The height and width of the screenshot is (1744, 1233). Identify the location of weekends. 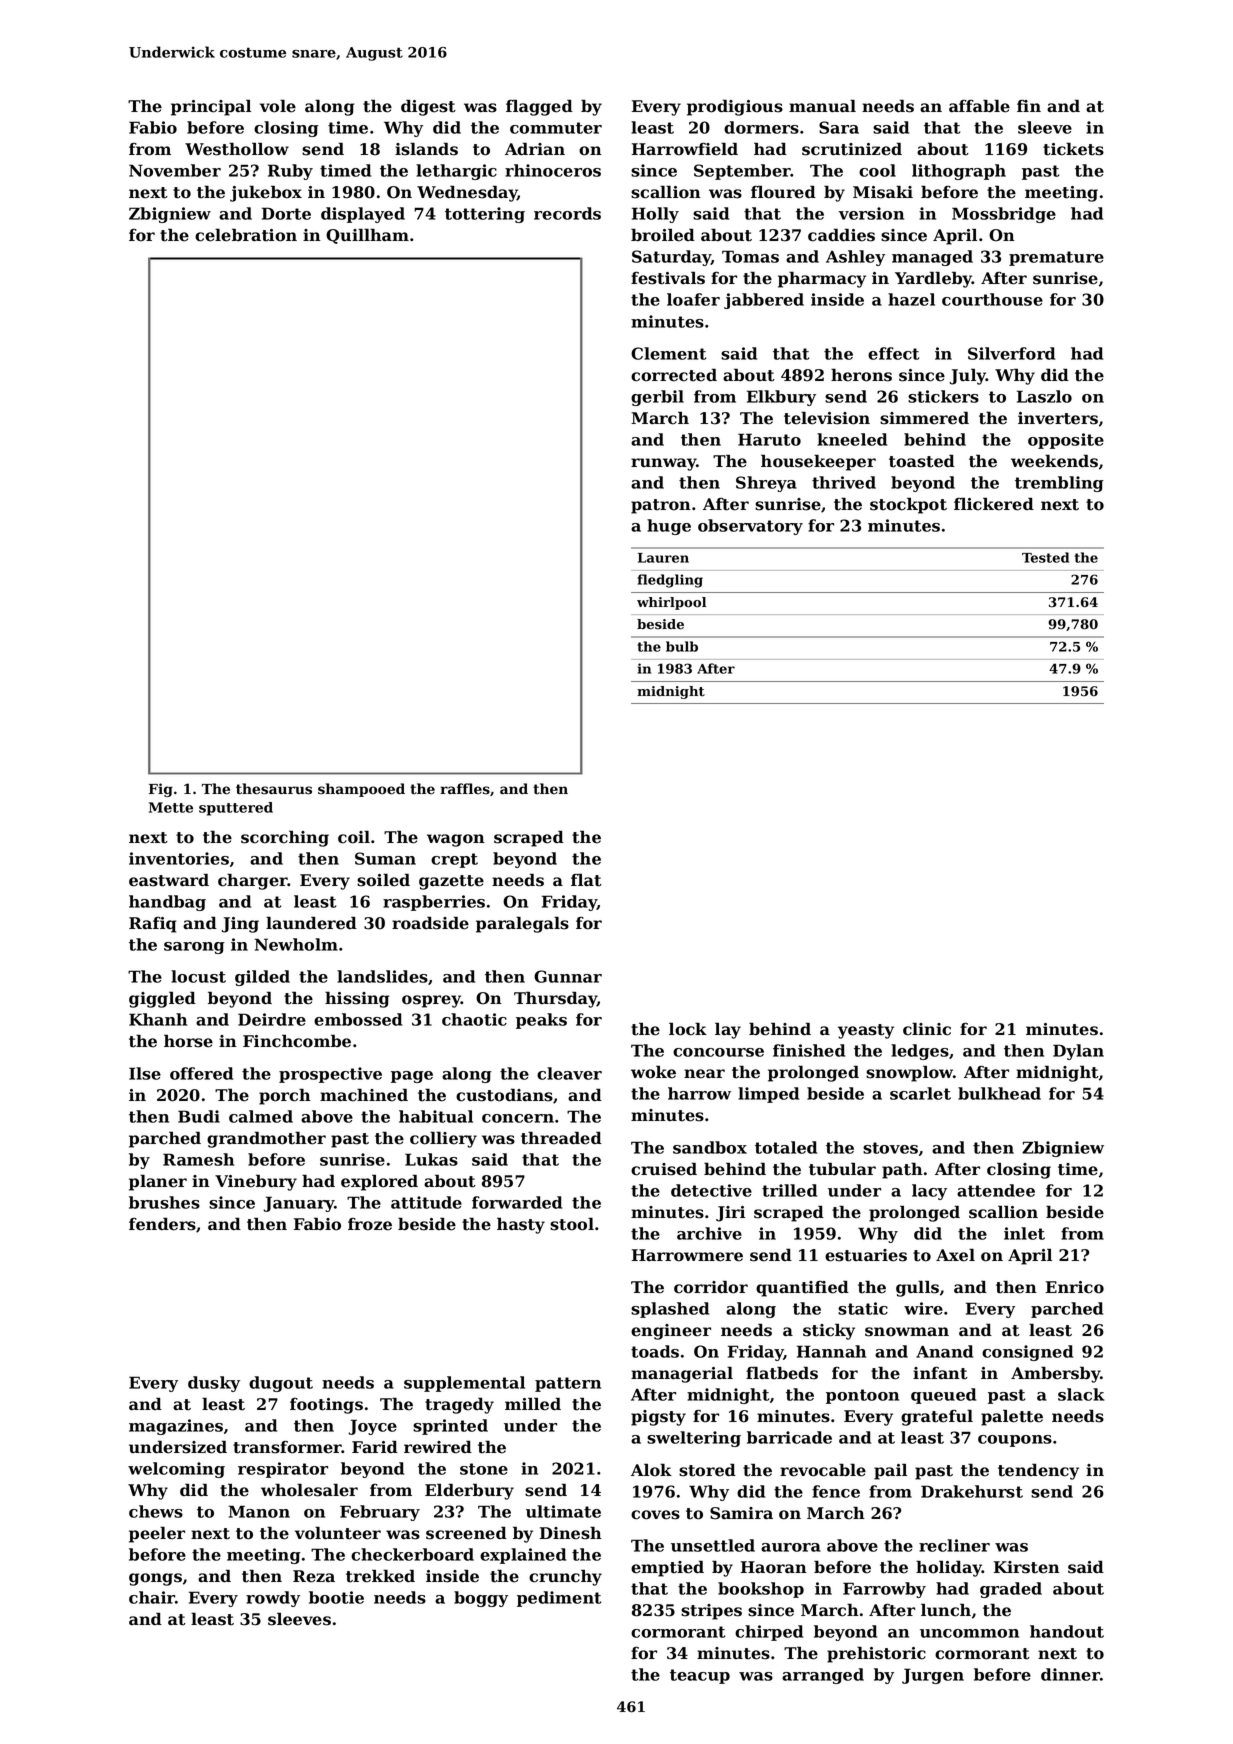
(1054, 461).
